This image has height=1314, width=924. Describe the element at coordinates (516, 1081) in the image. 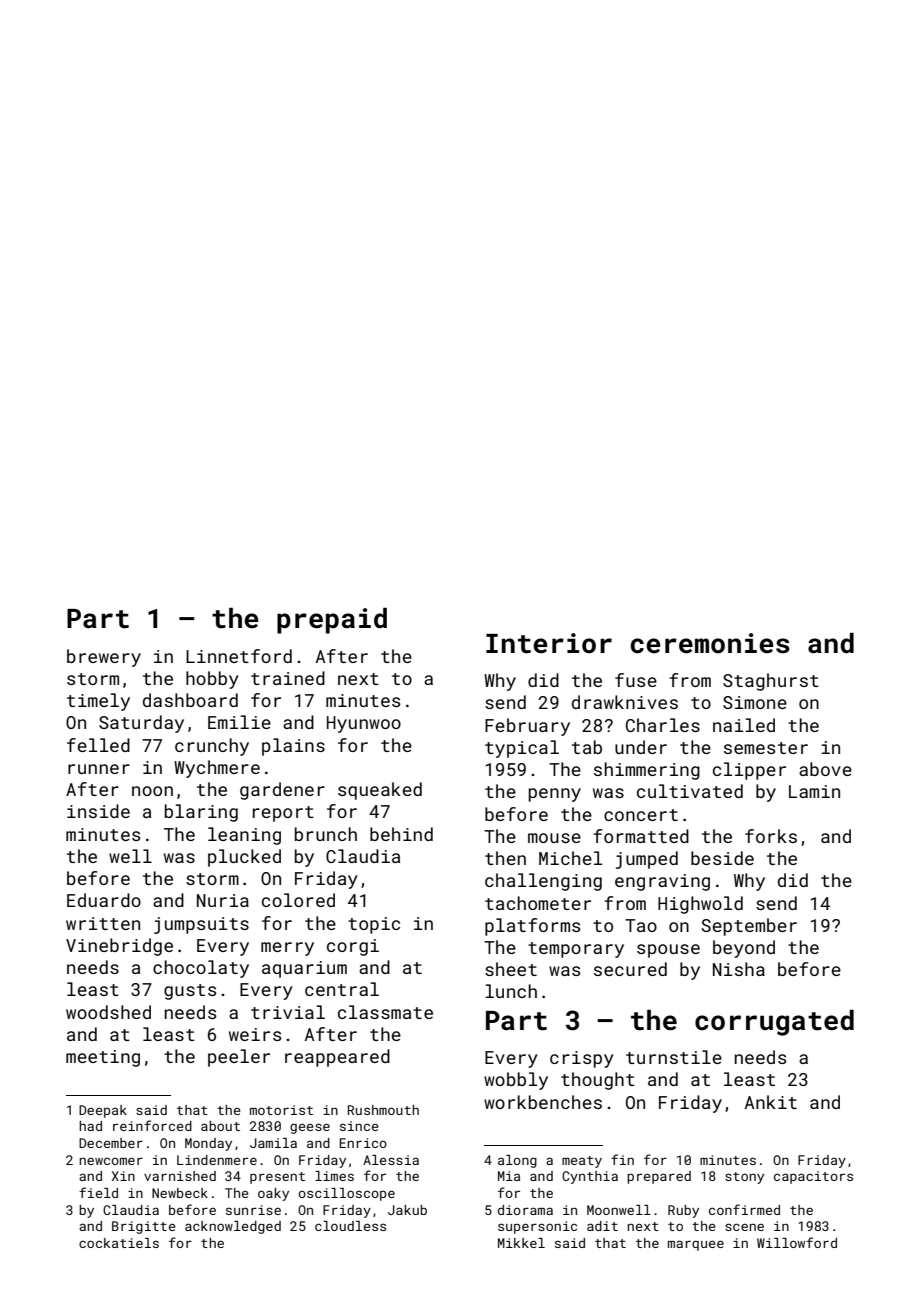

I see `wobbly` at that location.
